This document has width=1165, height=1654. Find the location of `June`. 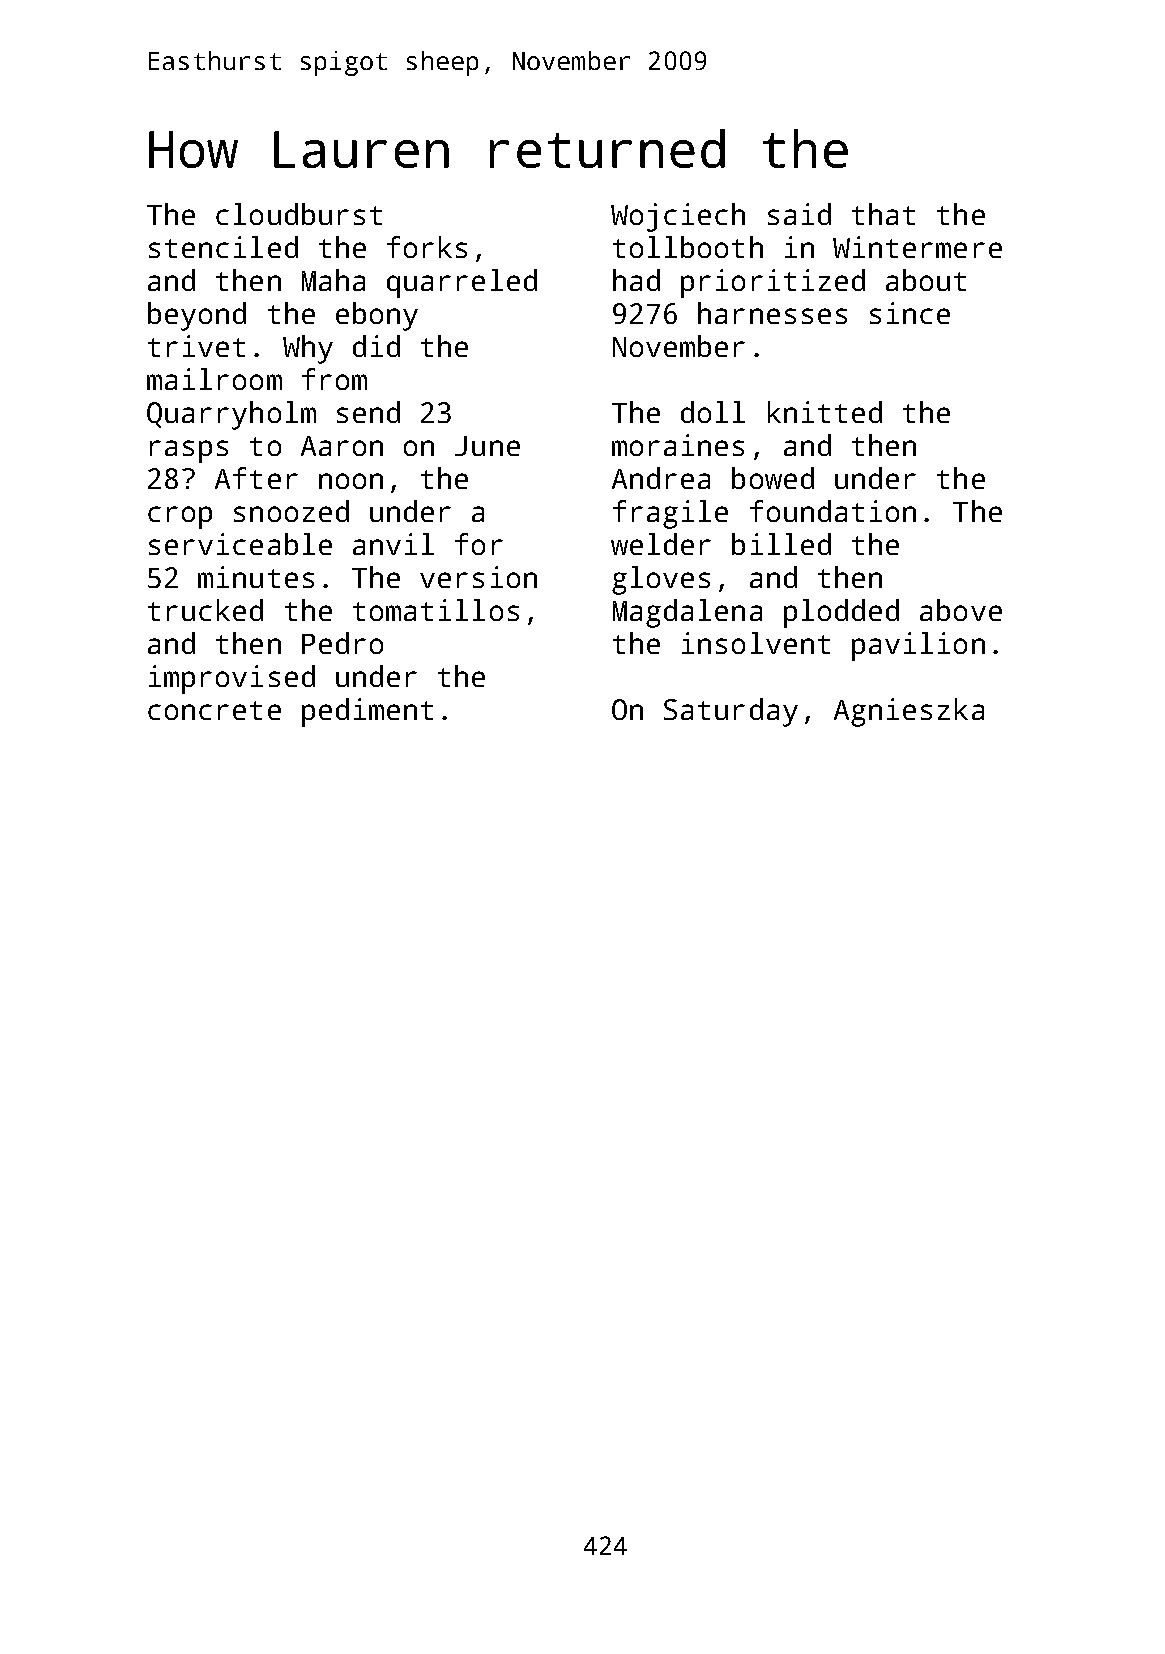

June is located at coordinates (487, 446).
